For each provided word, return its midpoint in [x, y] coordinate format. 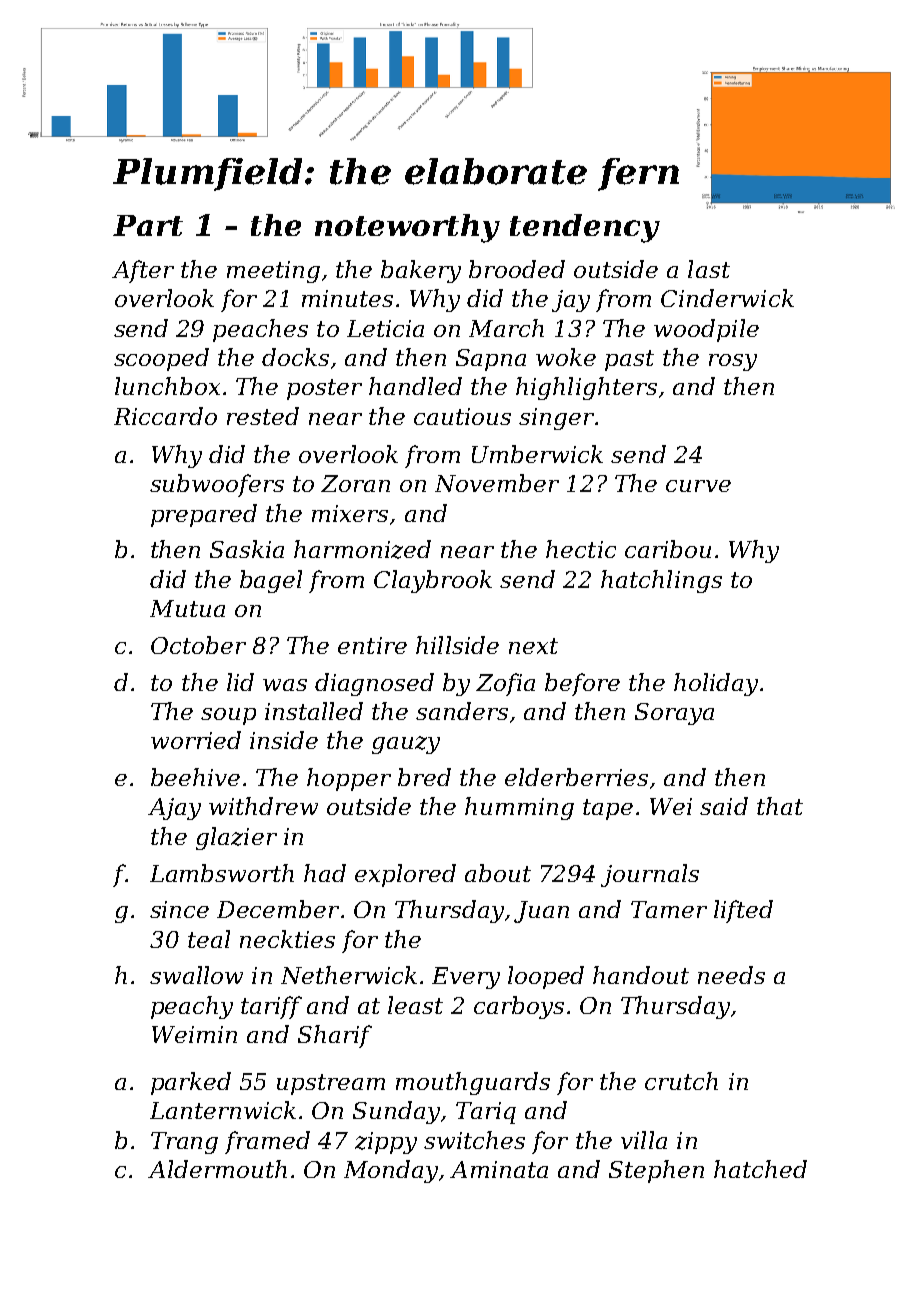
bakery [421, 271]
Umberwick [537, 454]
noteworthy [407, 228]
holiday [716, 684]
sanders [462, 711]
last [709, 269]
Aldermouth [217, 1169]
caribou [668, 549]
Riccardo [165, 416]
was [285, 685]
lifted [743, 911]
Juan [541, 912]
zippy [386, 1143]
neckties [287, 939]
